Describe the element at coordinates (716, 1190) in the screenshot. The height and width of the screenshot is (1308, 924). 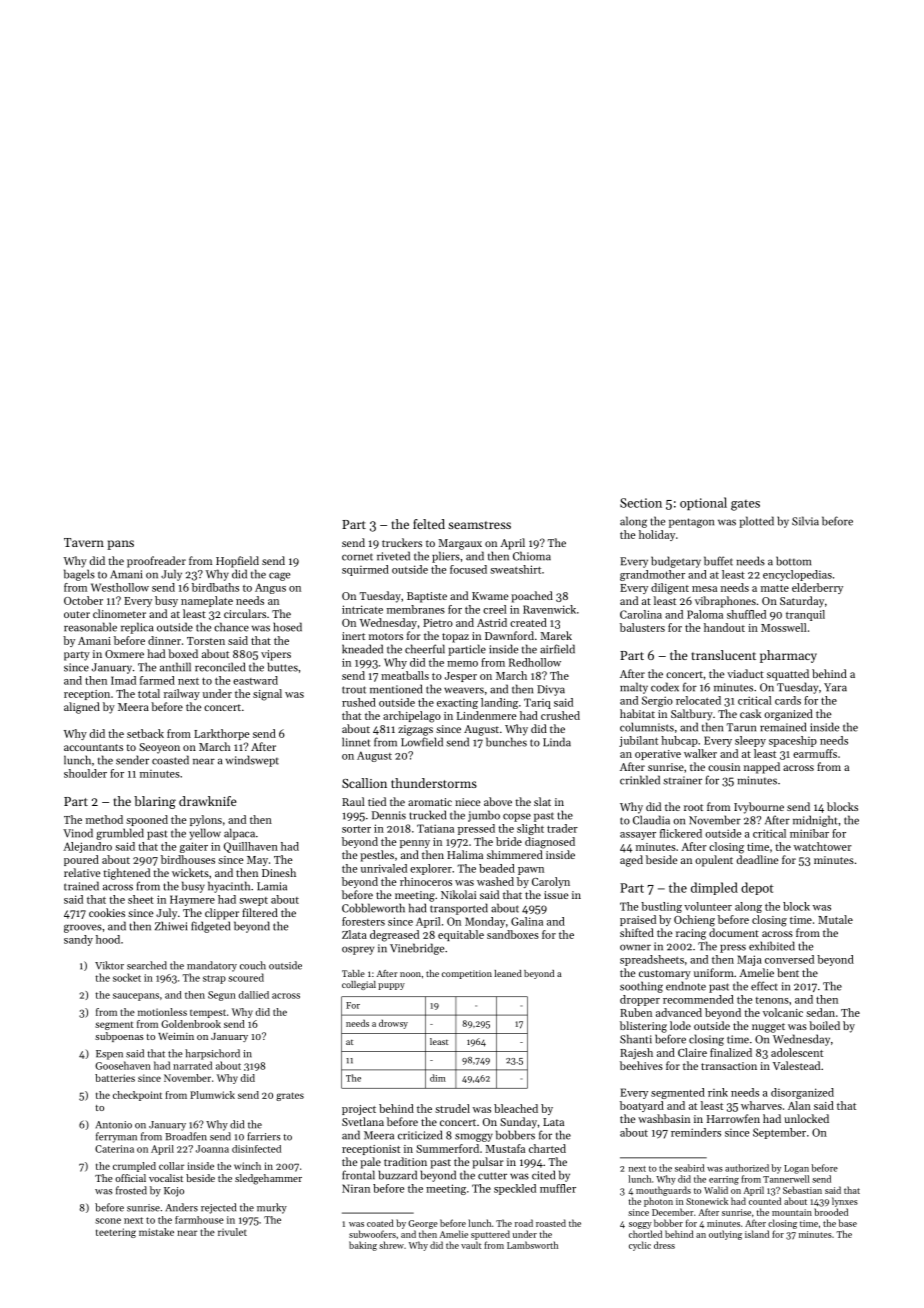
I see `Walid` at that location.
